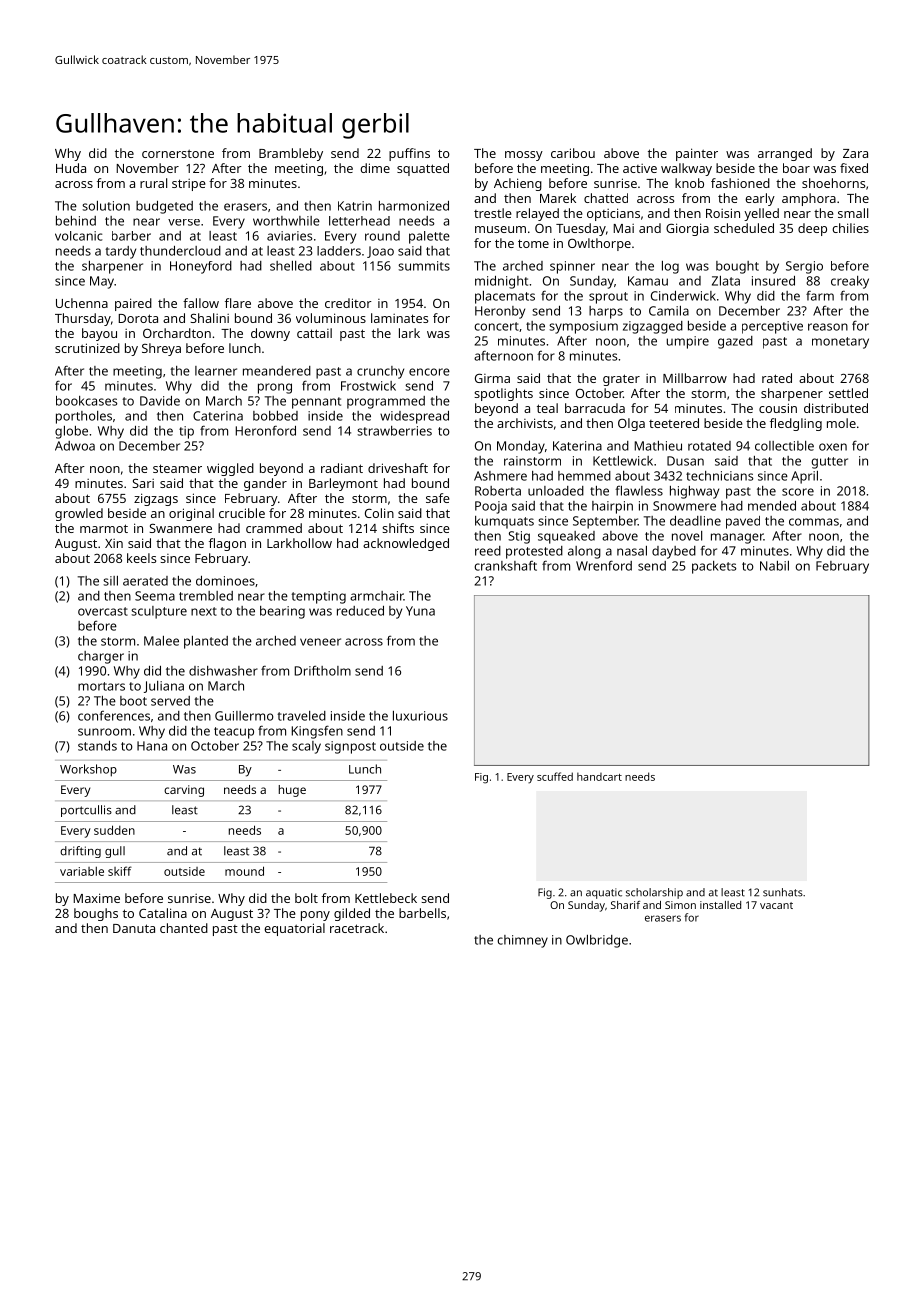 This screenshot has width=924, height=1308. I want to click on acknowledged, so click(406, 544).
